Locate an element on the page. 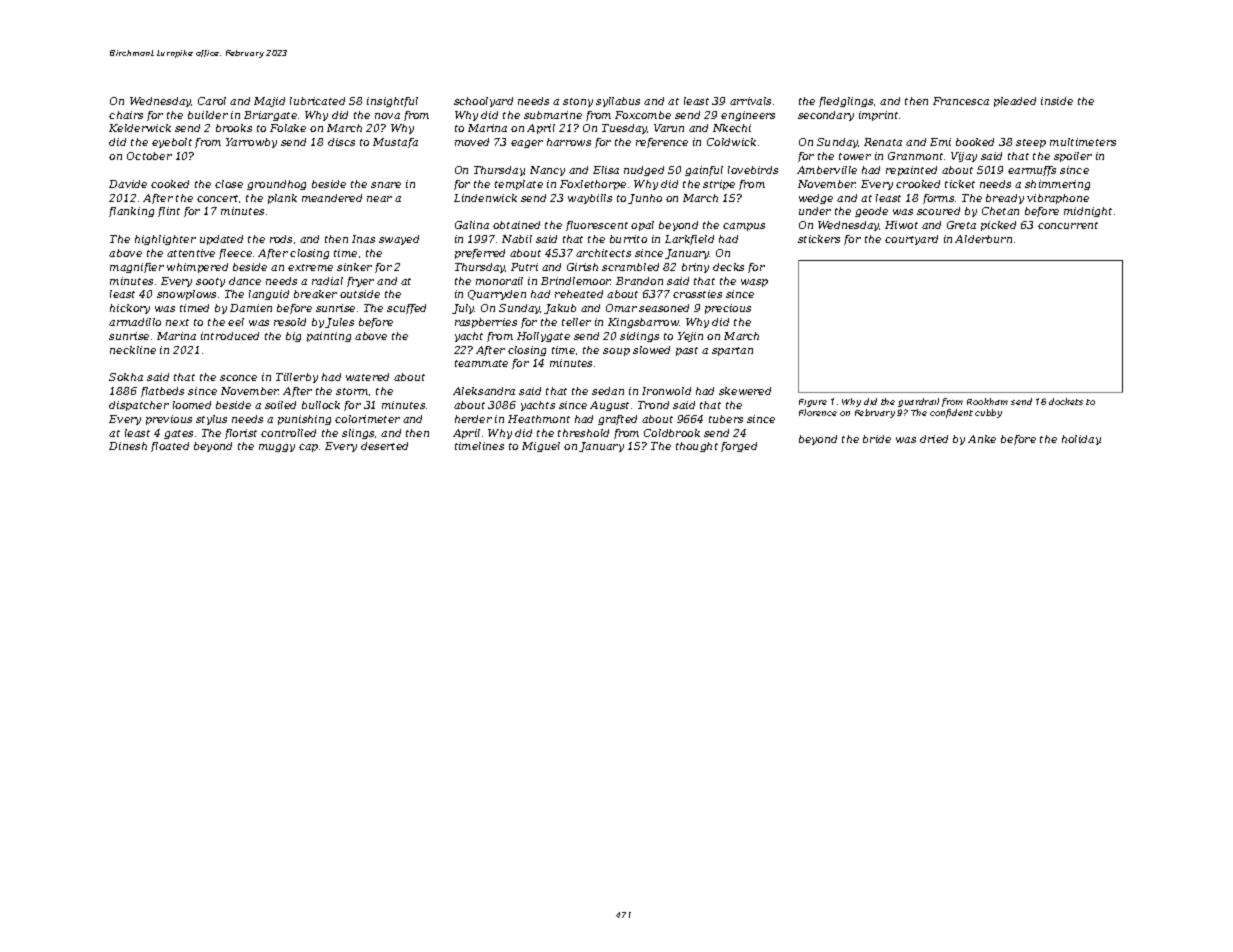 The width and height of the document is (1233, 952). wedge is located at coordinates (816, 199).
